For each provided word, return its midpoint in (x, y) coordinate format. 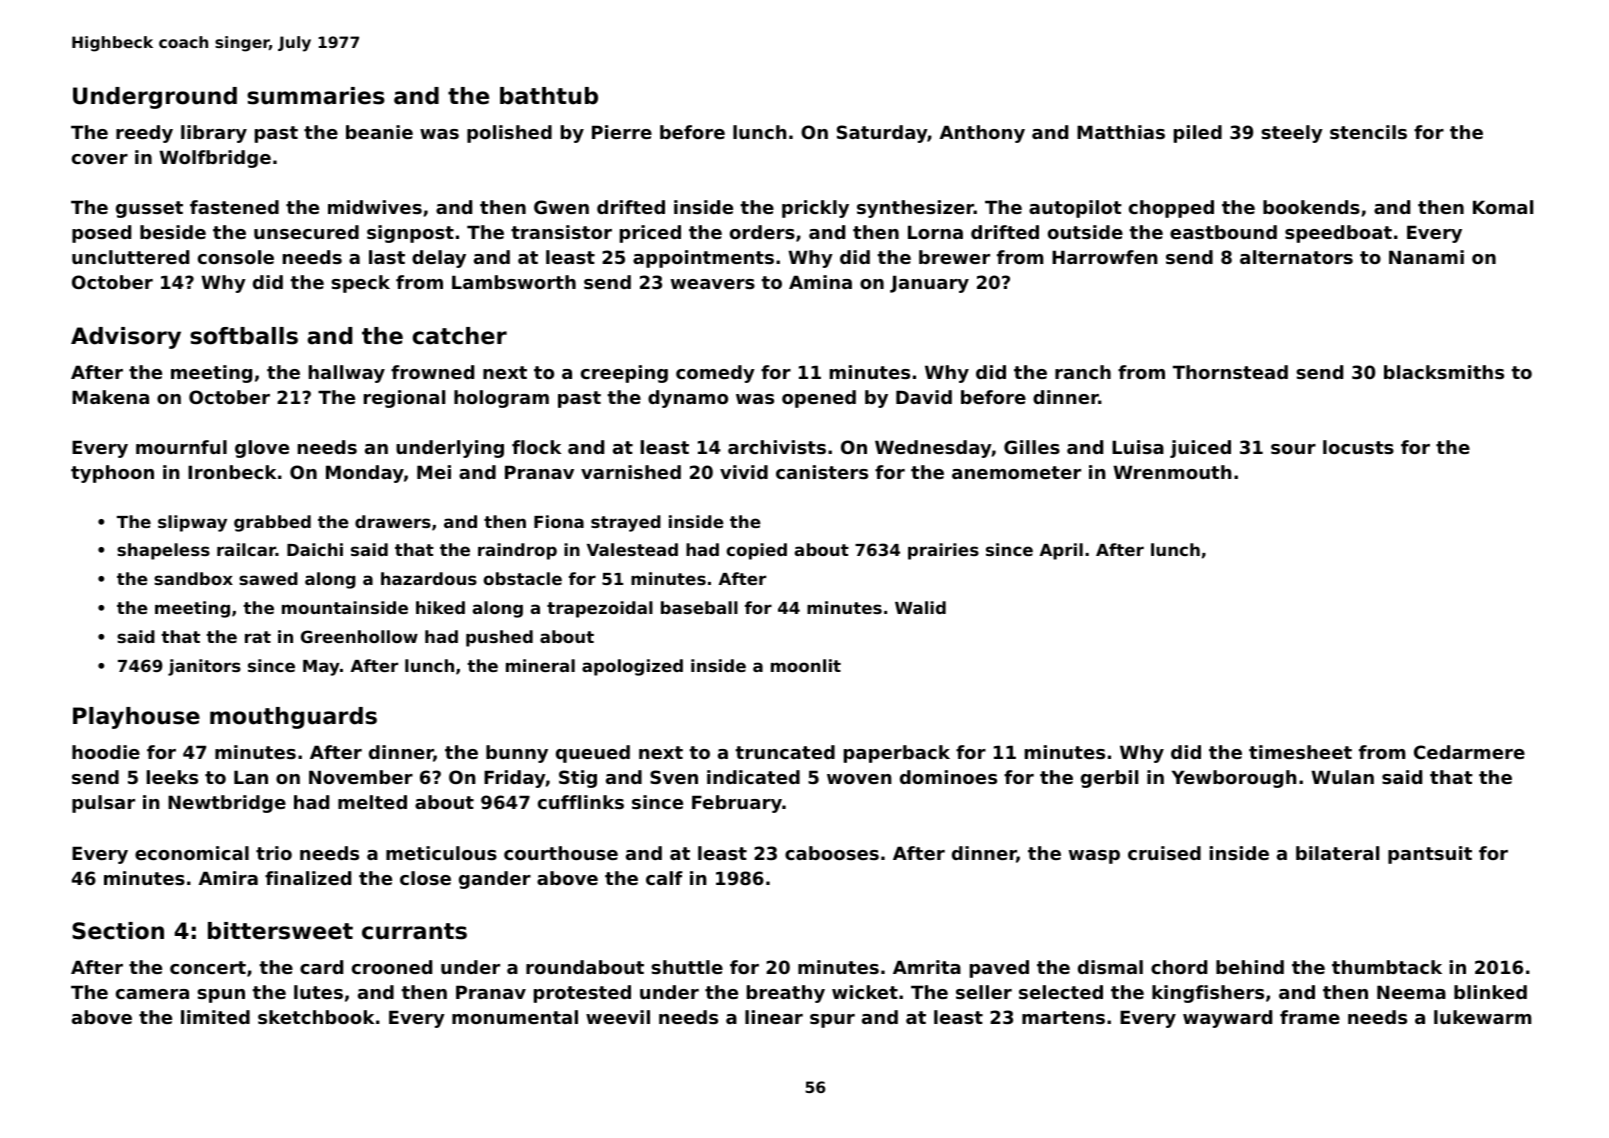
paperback (897, 754)
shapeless (163, 551)
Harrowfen (1105, 257)
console (236, 257)
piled (1198, 134)
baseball (699, 607)
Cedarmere (1469, 752)
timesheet (1300, 752)
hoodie (106, 752)
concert (208, 967)
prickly (815, 209)
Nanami (1426, 257)
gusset (149, 209)
